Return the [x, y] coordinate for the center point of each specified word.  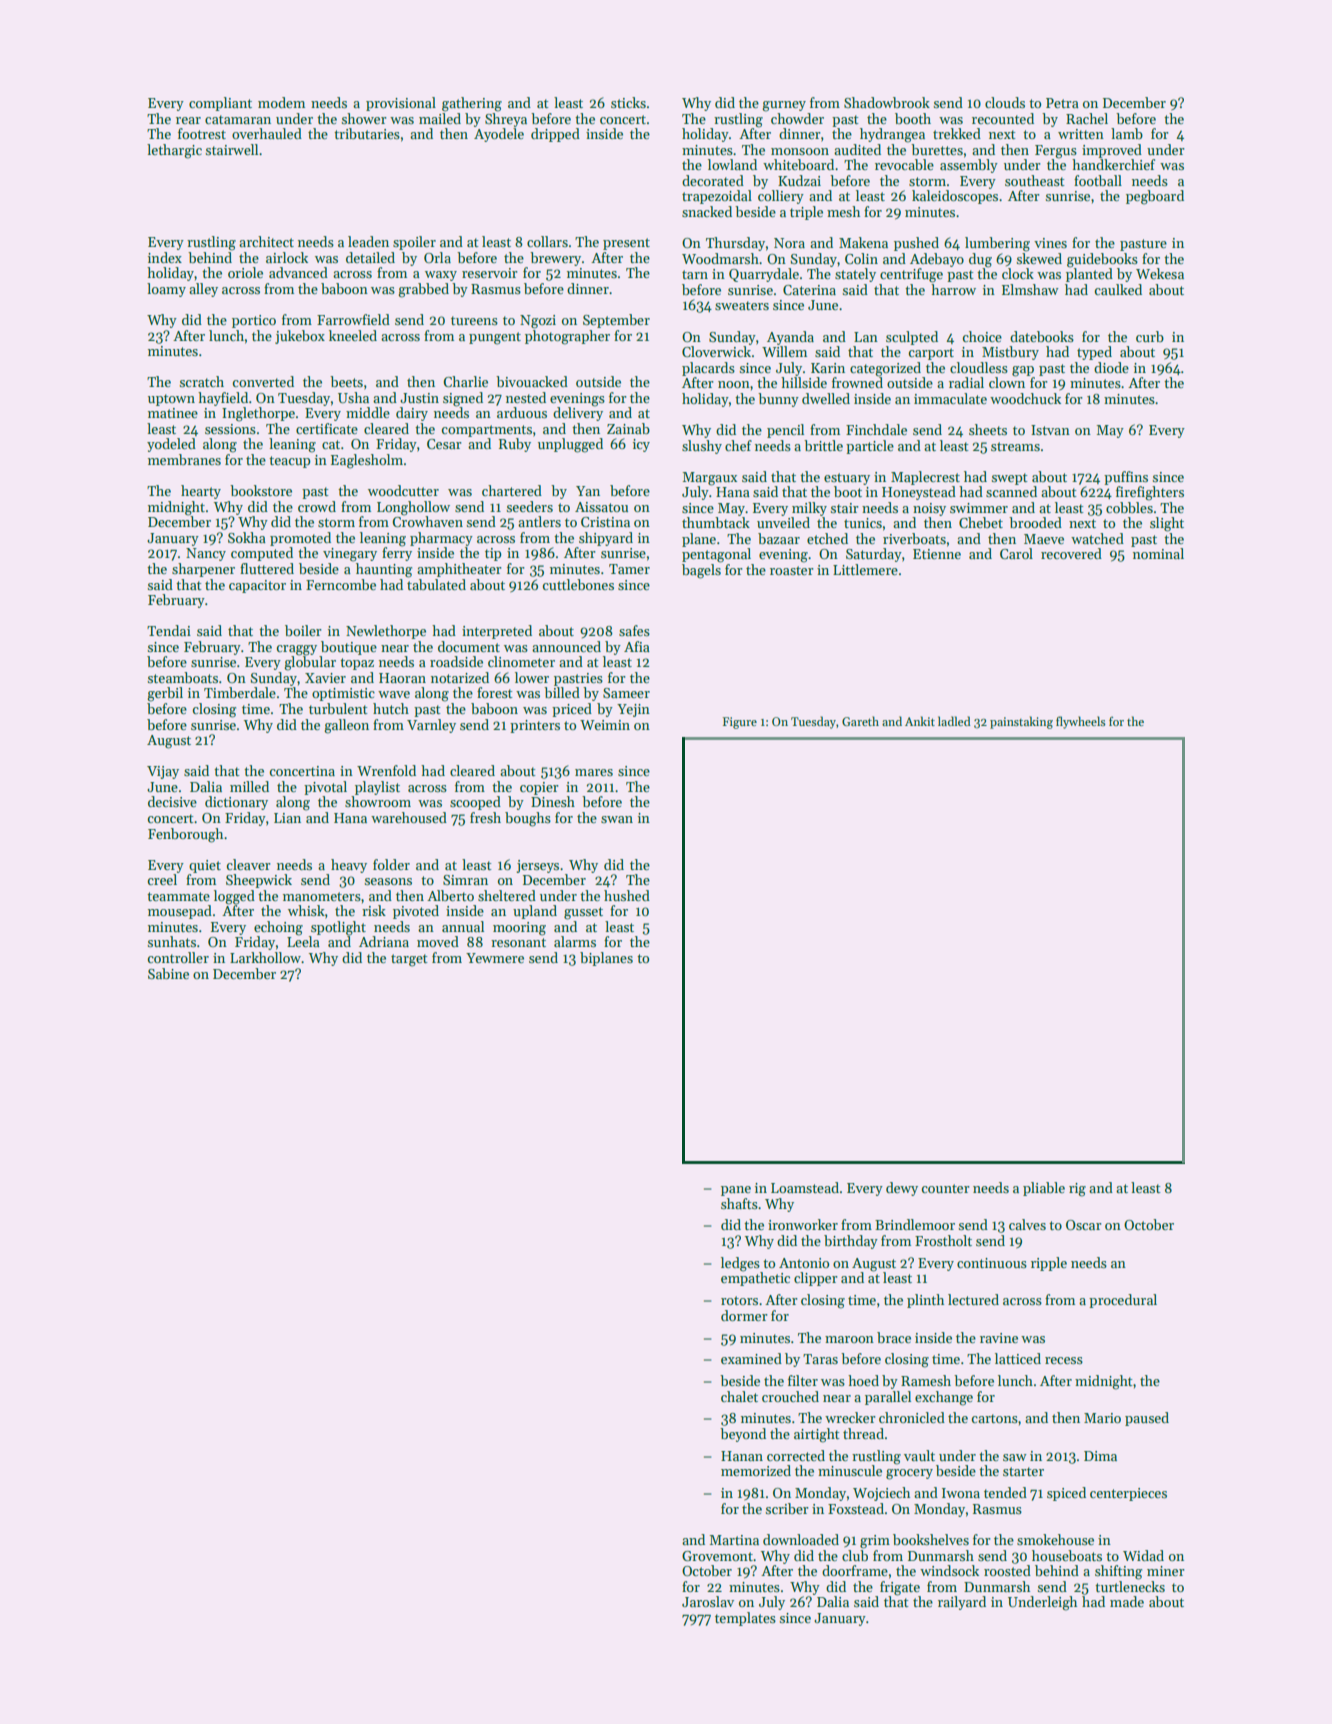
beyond [743, 1435]
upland [535, 912]
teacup [290, 462]
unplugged [570, 445]
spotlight [338, 928]
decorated [713, 180]
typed [1094, 353]
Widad [1143, 1555]
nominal [1158, 553]
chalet [739, 1396]
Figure [740, 723]
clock [1018, 273]
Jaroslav [708, 1601]
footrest [202, 133]
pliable [1044, 1189]
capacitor [257, 586]
